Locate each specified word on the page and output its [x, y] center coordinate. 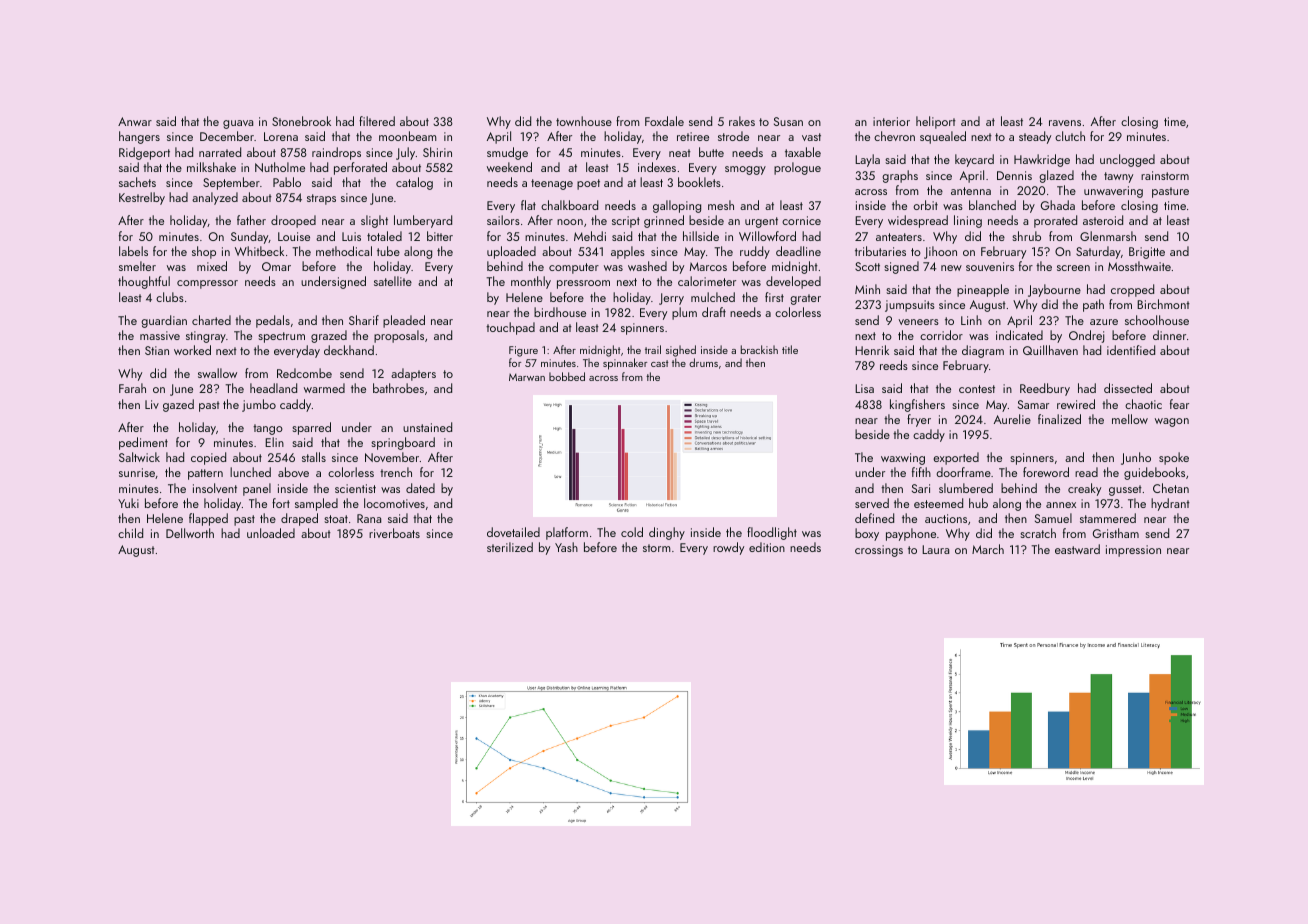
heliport [936, 122]
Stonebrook [301, 121]
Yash [566, 547]
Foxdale [664, 121]
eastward [1077, 549]
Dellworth [190, 533]
